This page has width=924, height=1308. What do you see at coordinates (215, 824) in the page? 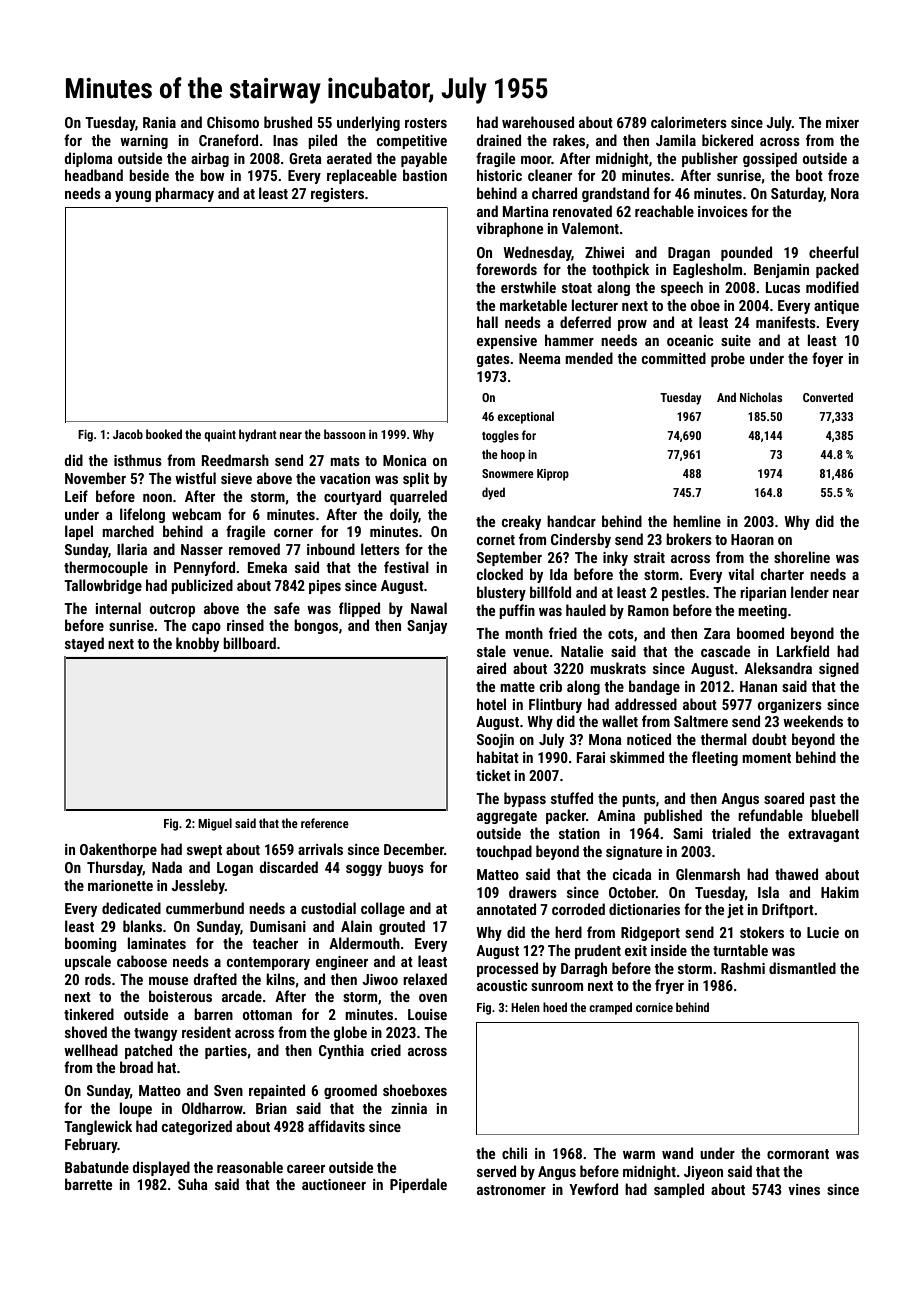
I see `Miguel` at bounding box center [215, 824].
